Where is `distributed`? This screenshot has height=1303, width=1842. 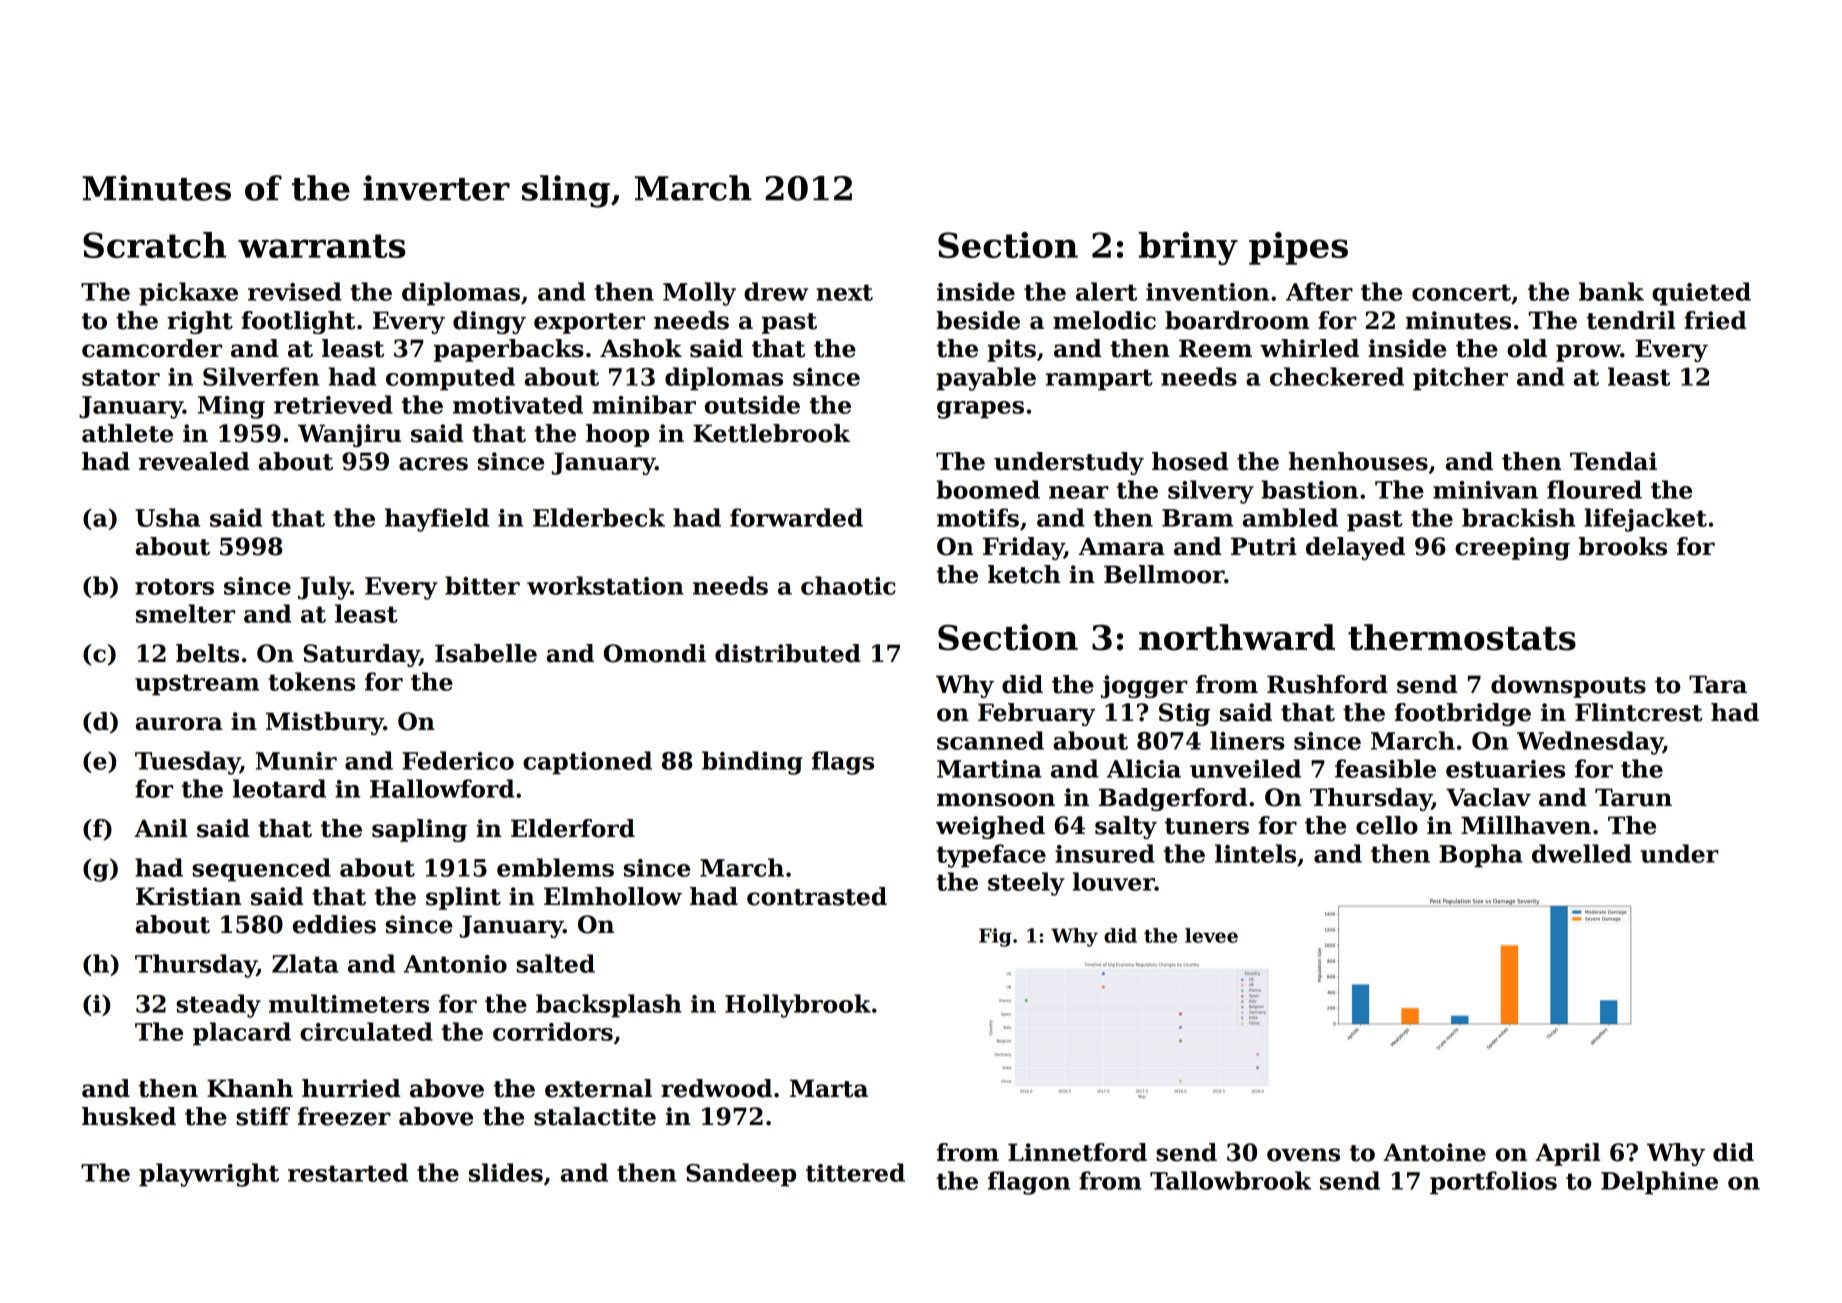 distributed is located at coordinates (788, 653).
